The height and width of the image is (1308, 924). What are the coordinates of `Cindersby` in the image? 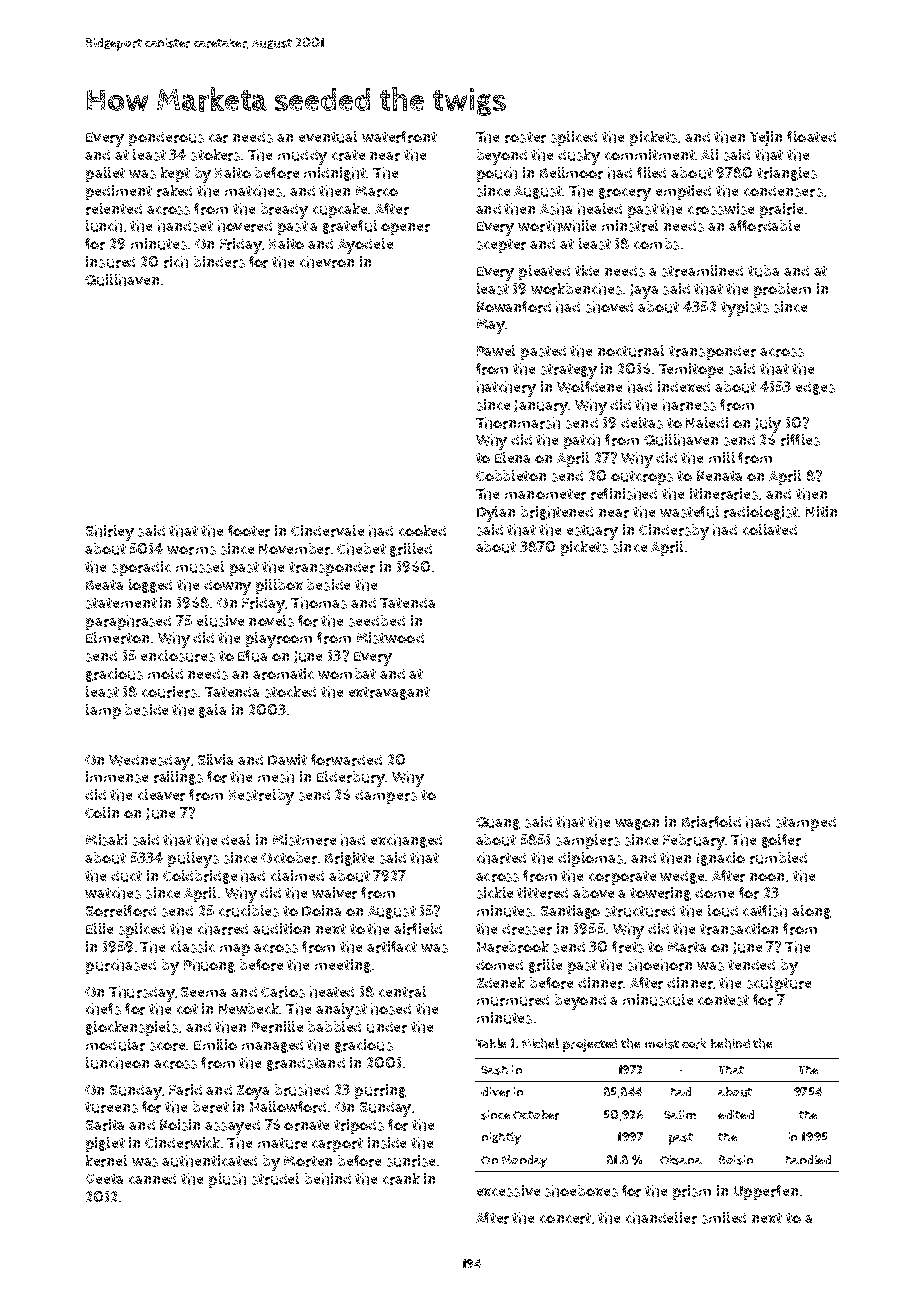 It's located at (674, 532).
